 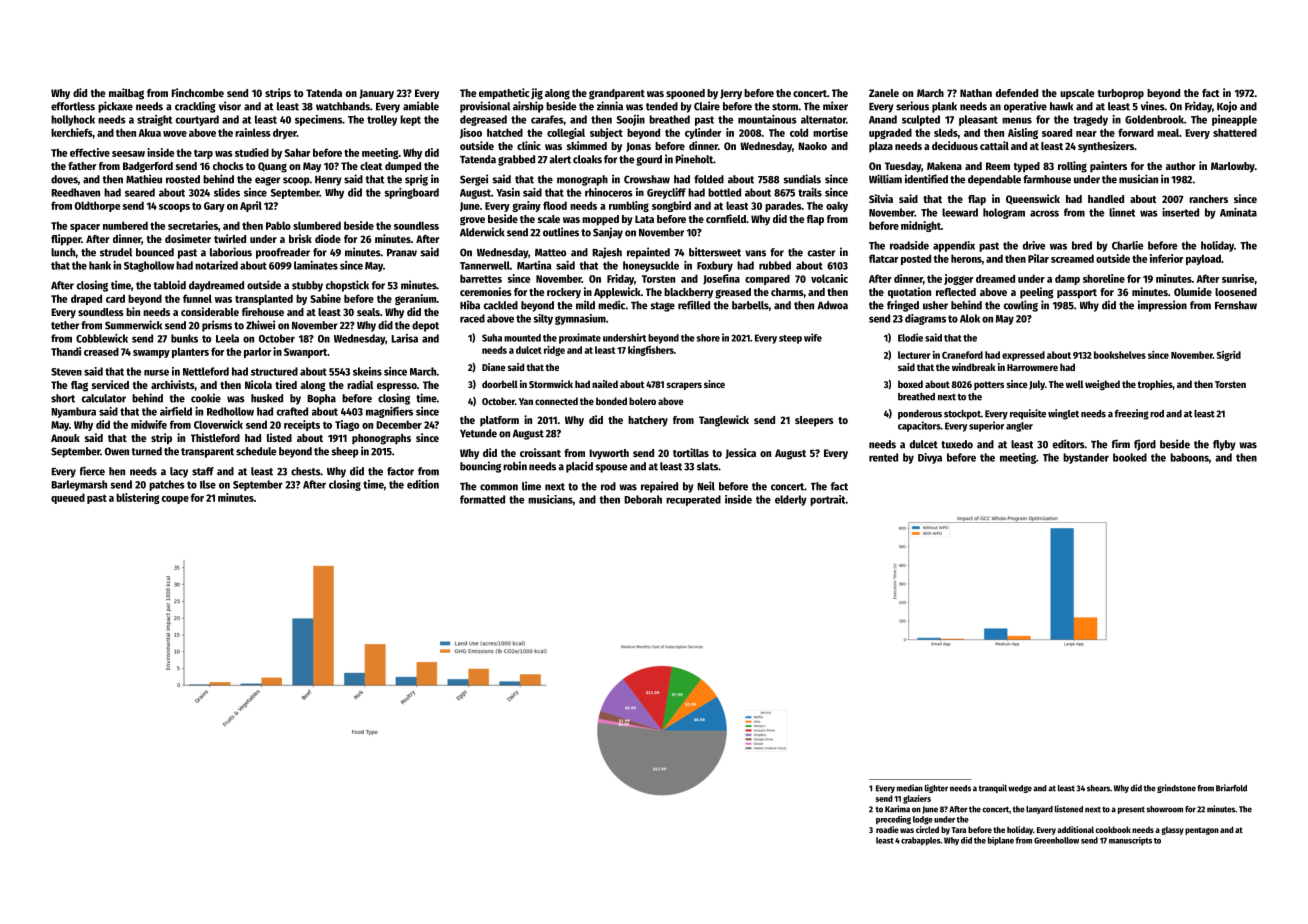 What do you see at coordinates (154, 120) in the document?
I see `straight` at bounding box center [154, 120].
